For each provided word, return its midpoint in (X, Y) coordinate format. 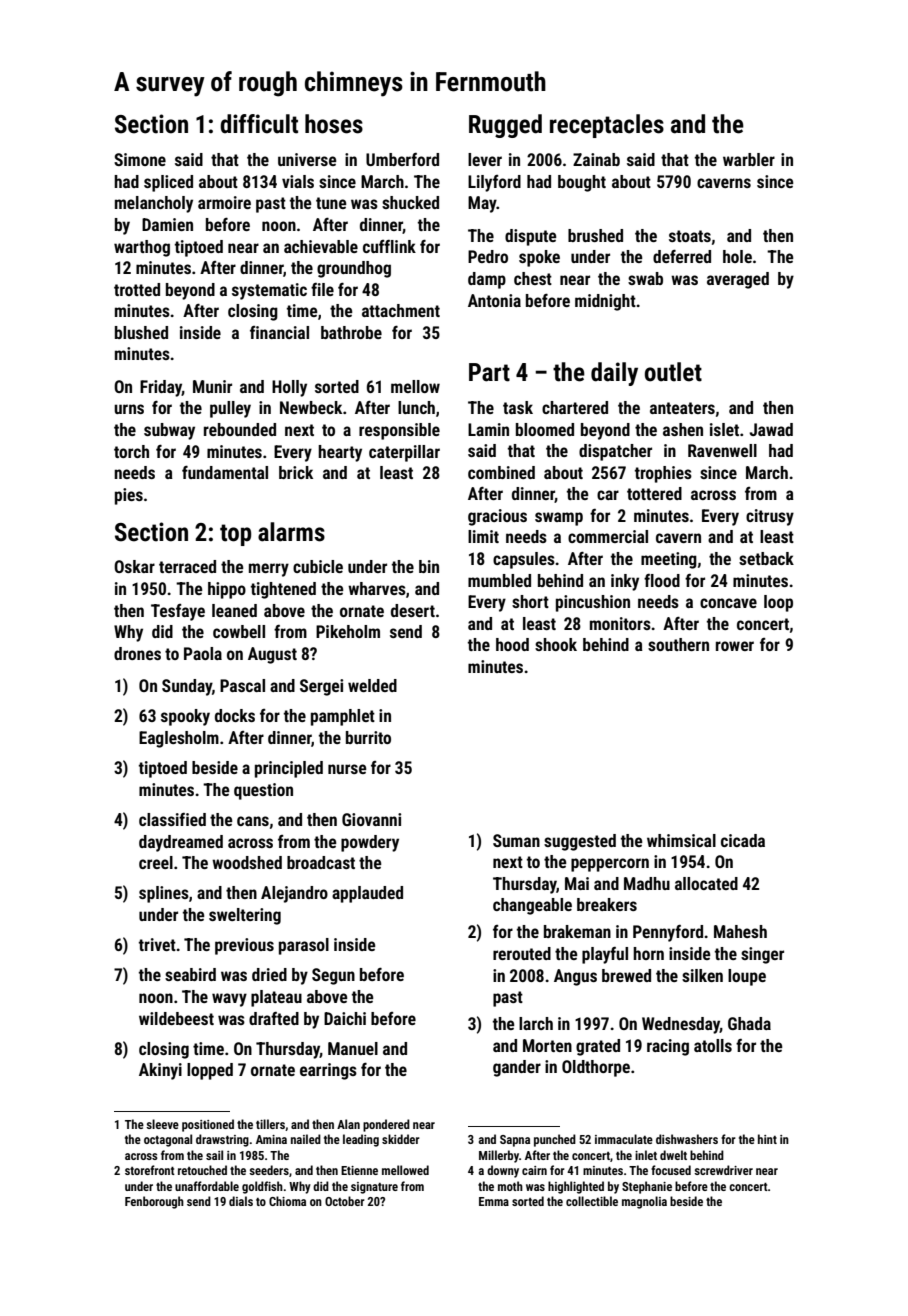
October (345, 1201)
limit (483, 536)
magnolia (644, 1202)
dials (241, 1201)
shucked (410, 202)
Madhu (647, 883)
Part (489, 372)
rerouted (522, 953)
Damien (167, 224)
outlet (673, 372)
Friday (161, 388)
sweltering (245, 916)
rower (735, 646)
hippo (227, 590)
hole (737, 256)
